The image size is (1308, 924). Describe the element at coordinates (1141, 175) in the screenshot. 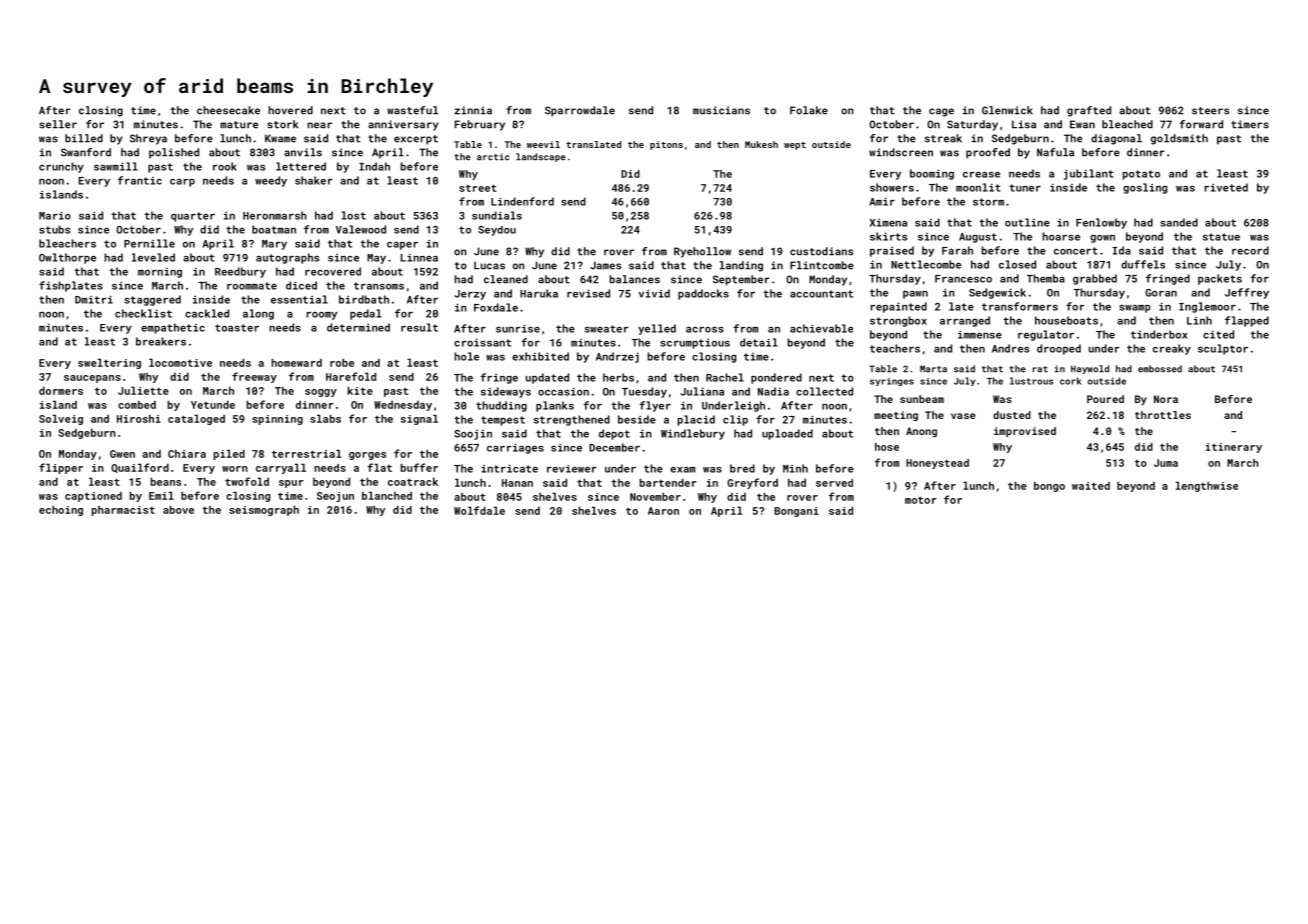

I see `potato` at that location.
